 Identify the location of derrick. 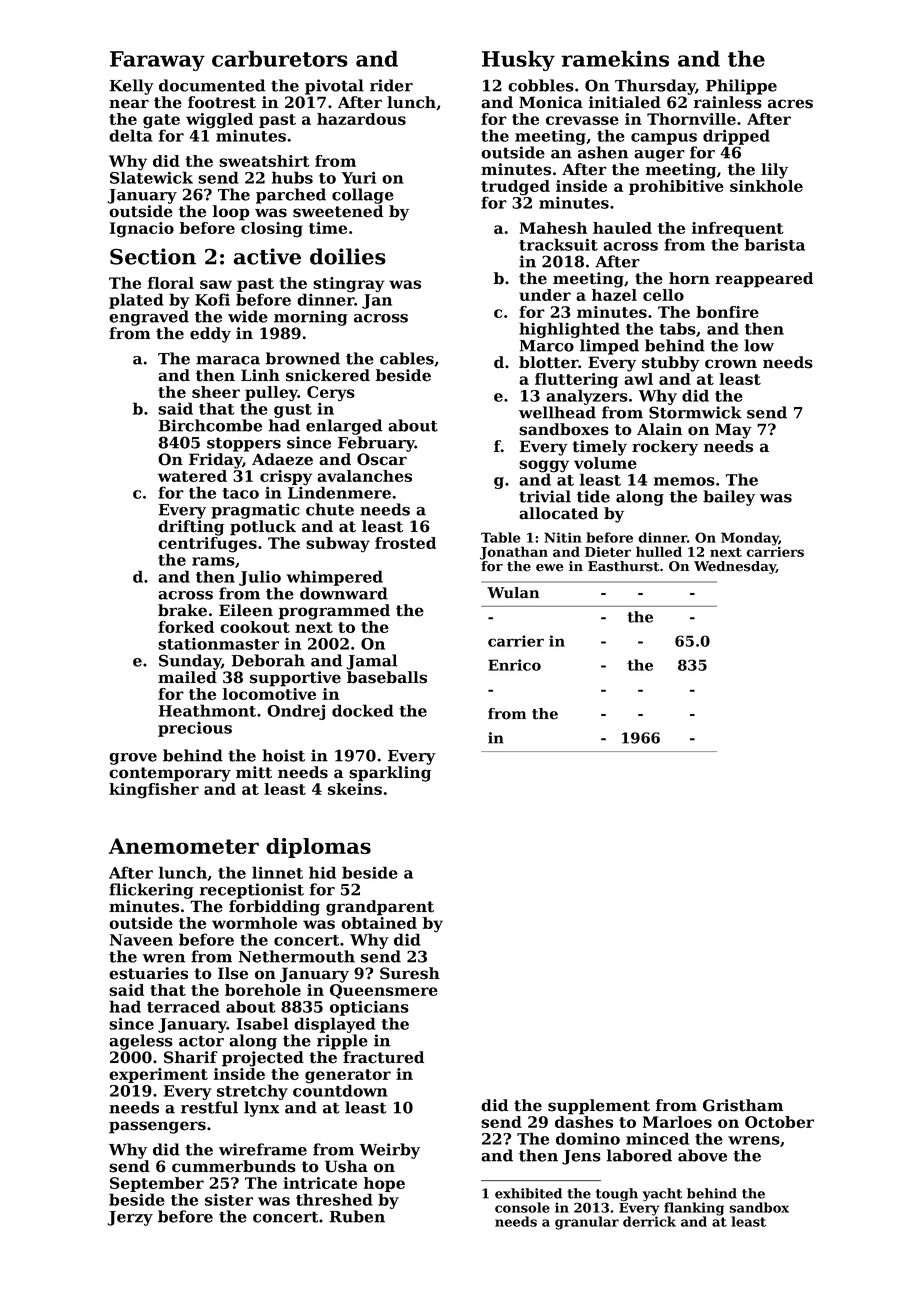
(649, 1221).
